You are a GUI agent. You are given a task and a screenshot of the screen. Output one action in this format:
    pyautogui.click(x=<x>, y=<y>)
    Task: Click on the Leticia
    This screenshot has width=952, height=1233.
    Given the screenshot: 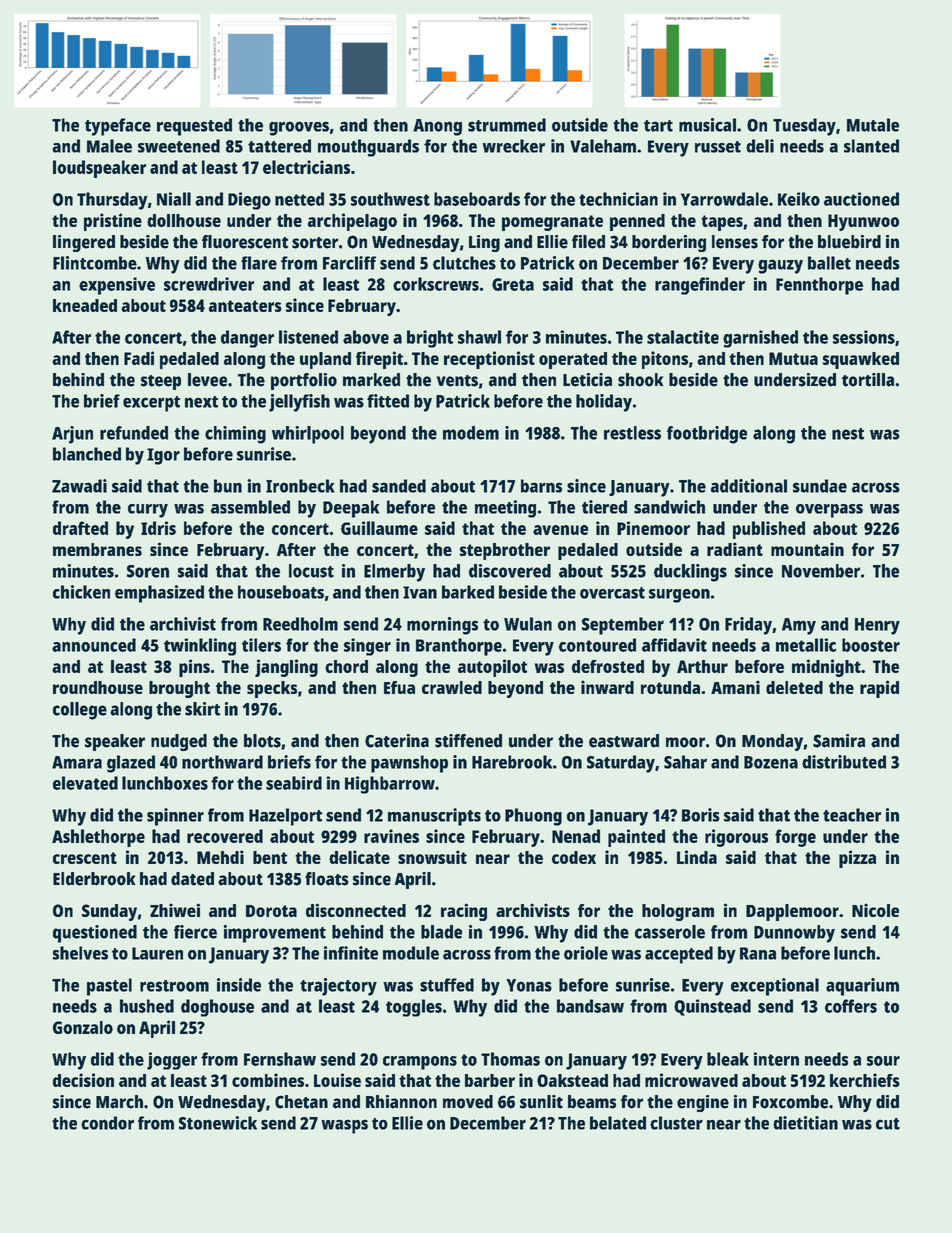 What is the action you would take?
    pyautogui.click(x=587, y=380)
